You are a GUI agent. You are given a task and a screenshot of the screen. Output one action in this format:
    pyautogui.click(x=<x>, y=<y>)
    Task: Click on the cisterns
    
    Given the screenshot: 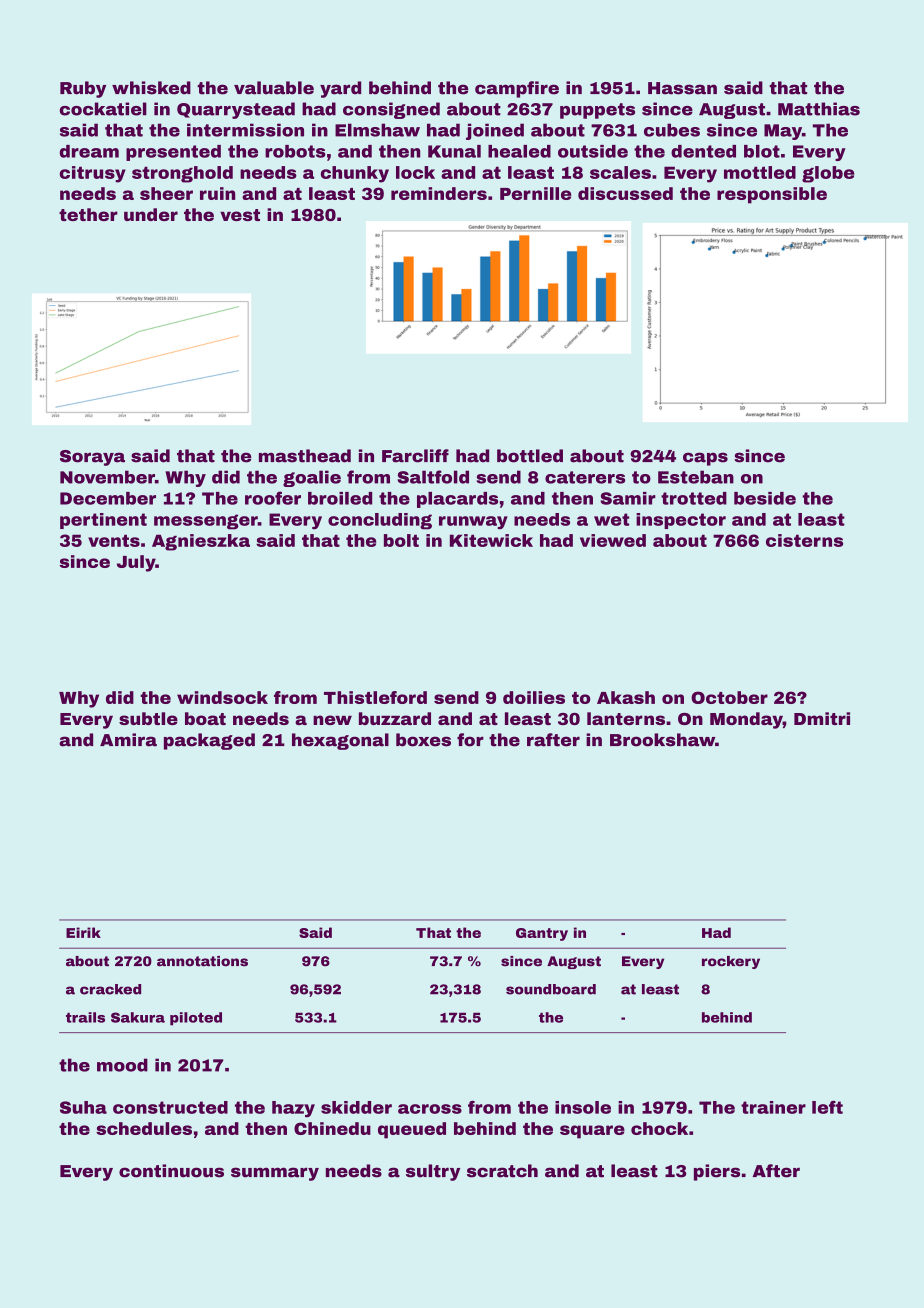 What is the action you would take?
    pyautogui.click(x=804, y=540)
